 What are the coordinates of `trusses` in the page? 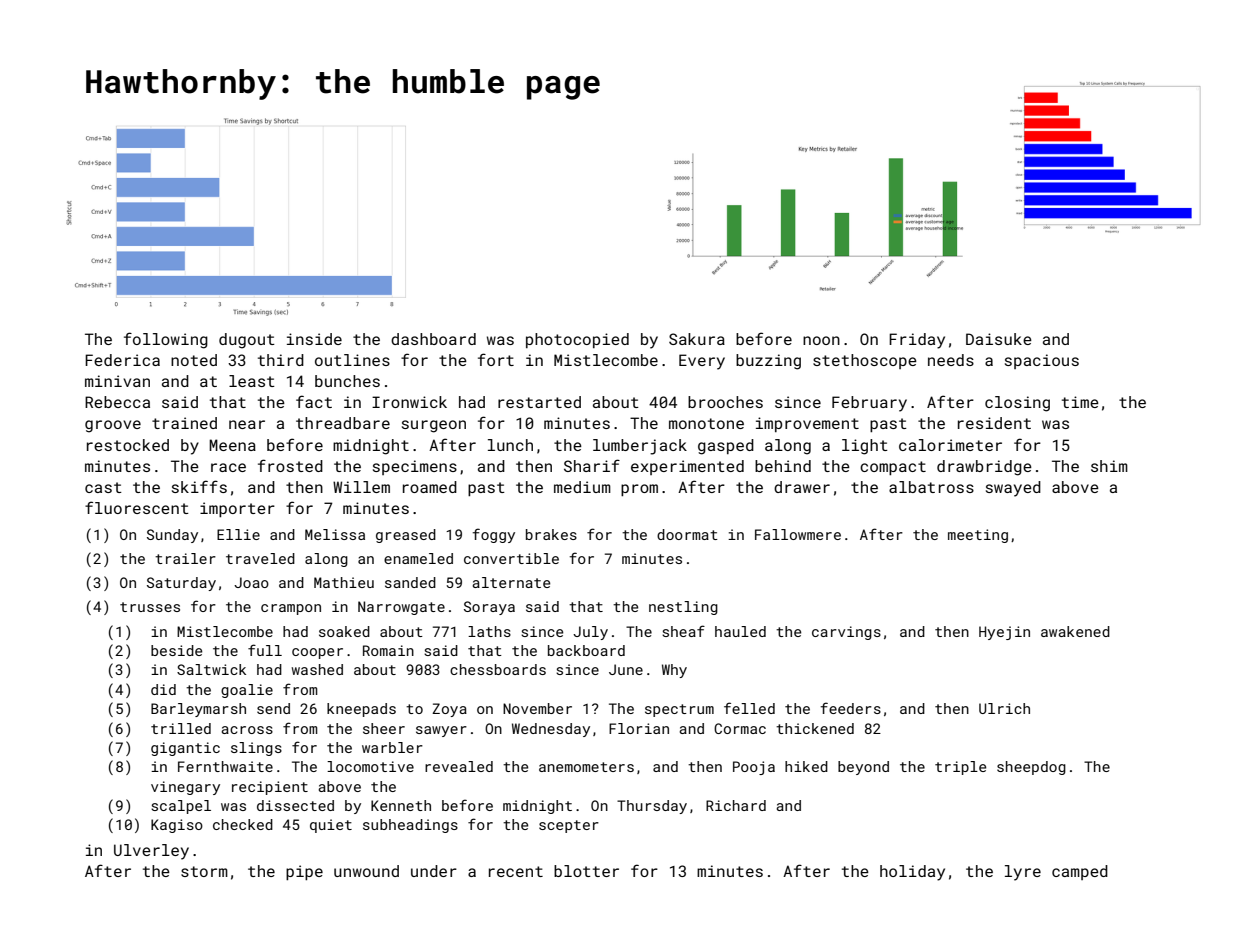 It's located at (150, 607).
